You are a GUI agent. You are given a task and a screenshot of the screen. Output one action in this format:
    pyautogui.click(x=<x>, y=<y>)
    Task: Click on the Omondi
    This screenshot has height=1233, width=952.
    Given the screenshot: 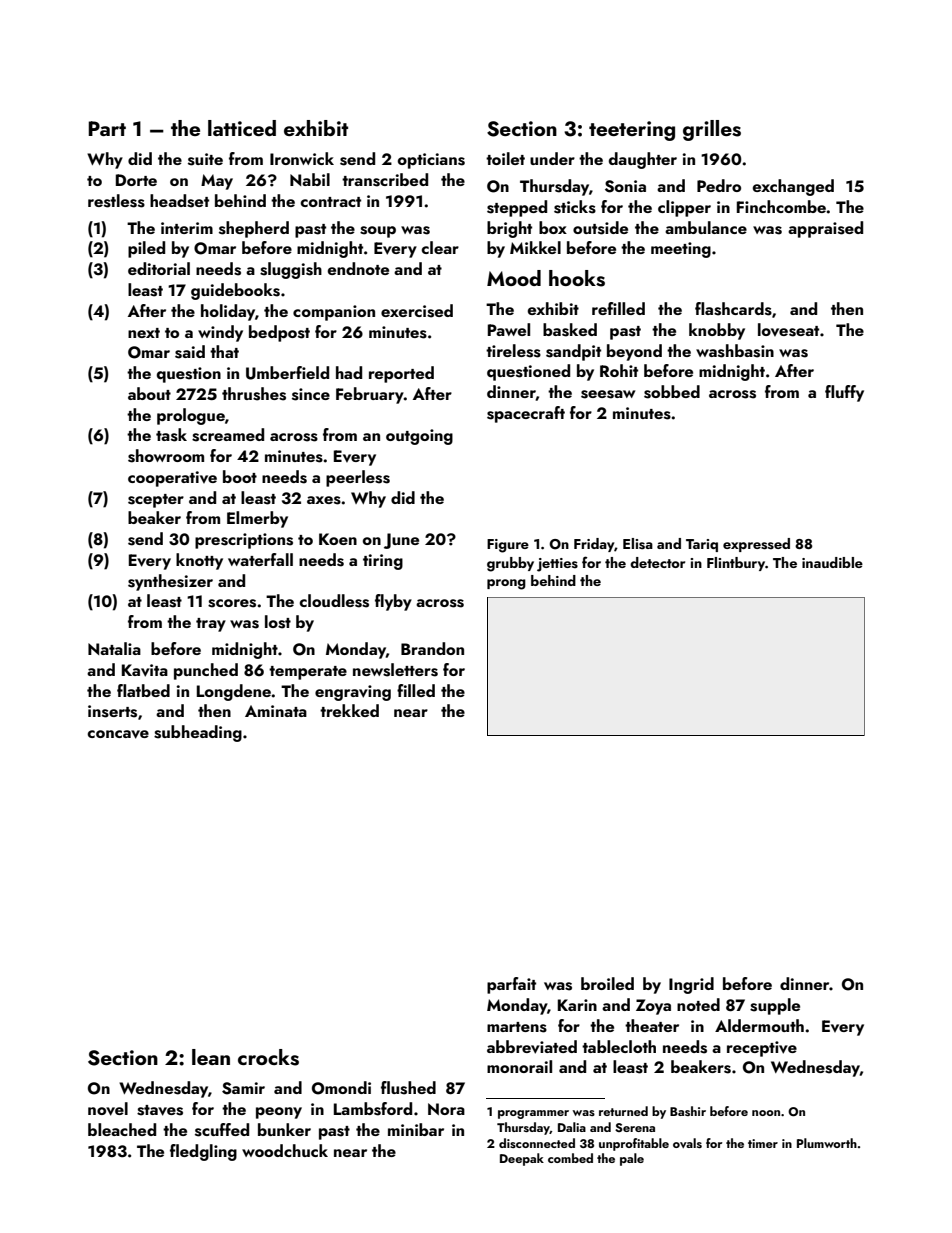 What is the action you would take?
    pyautogui.click(x=341, y=1088)
